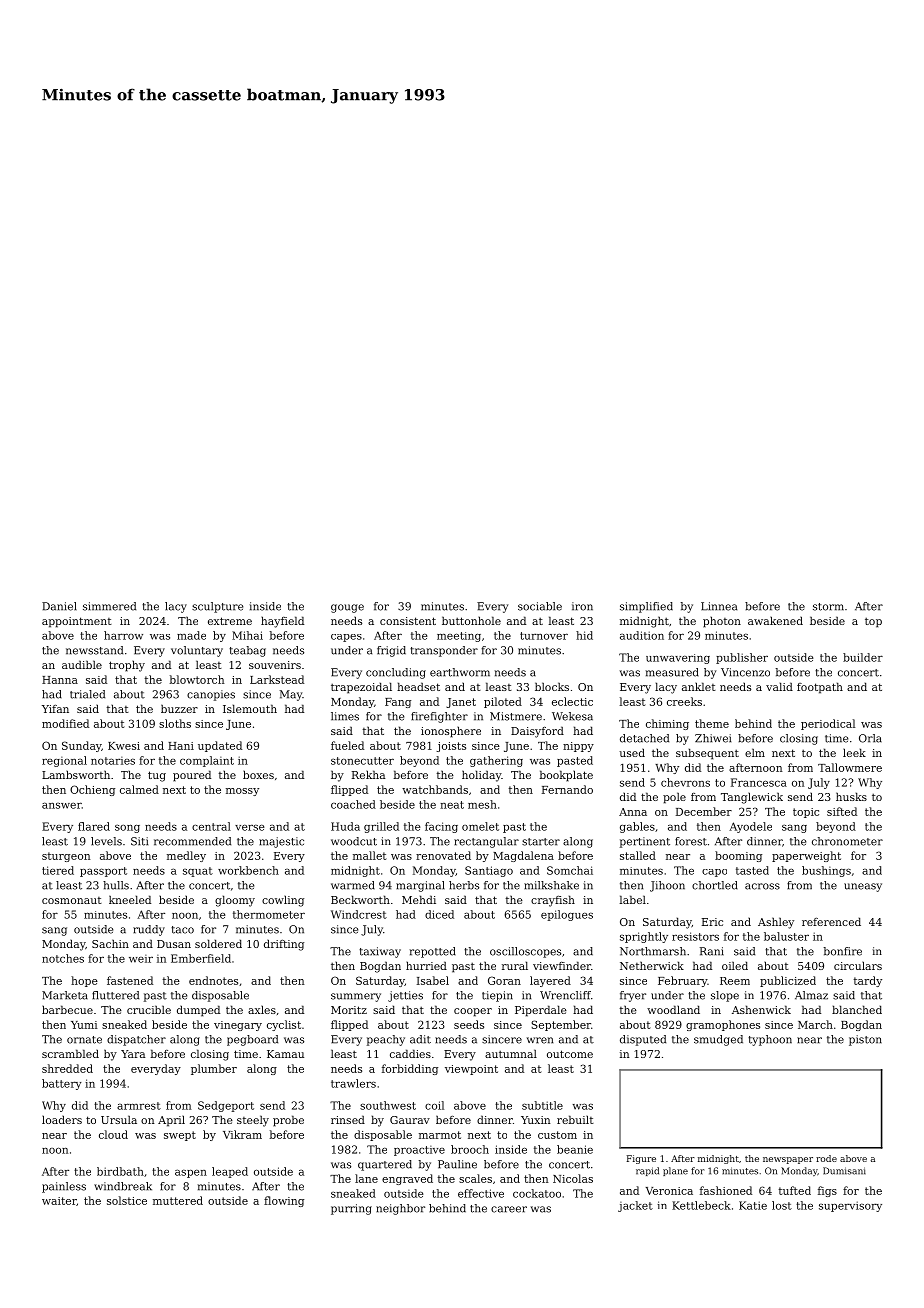  I want to click on trophy, so click(127, 666).
